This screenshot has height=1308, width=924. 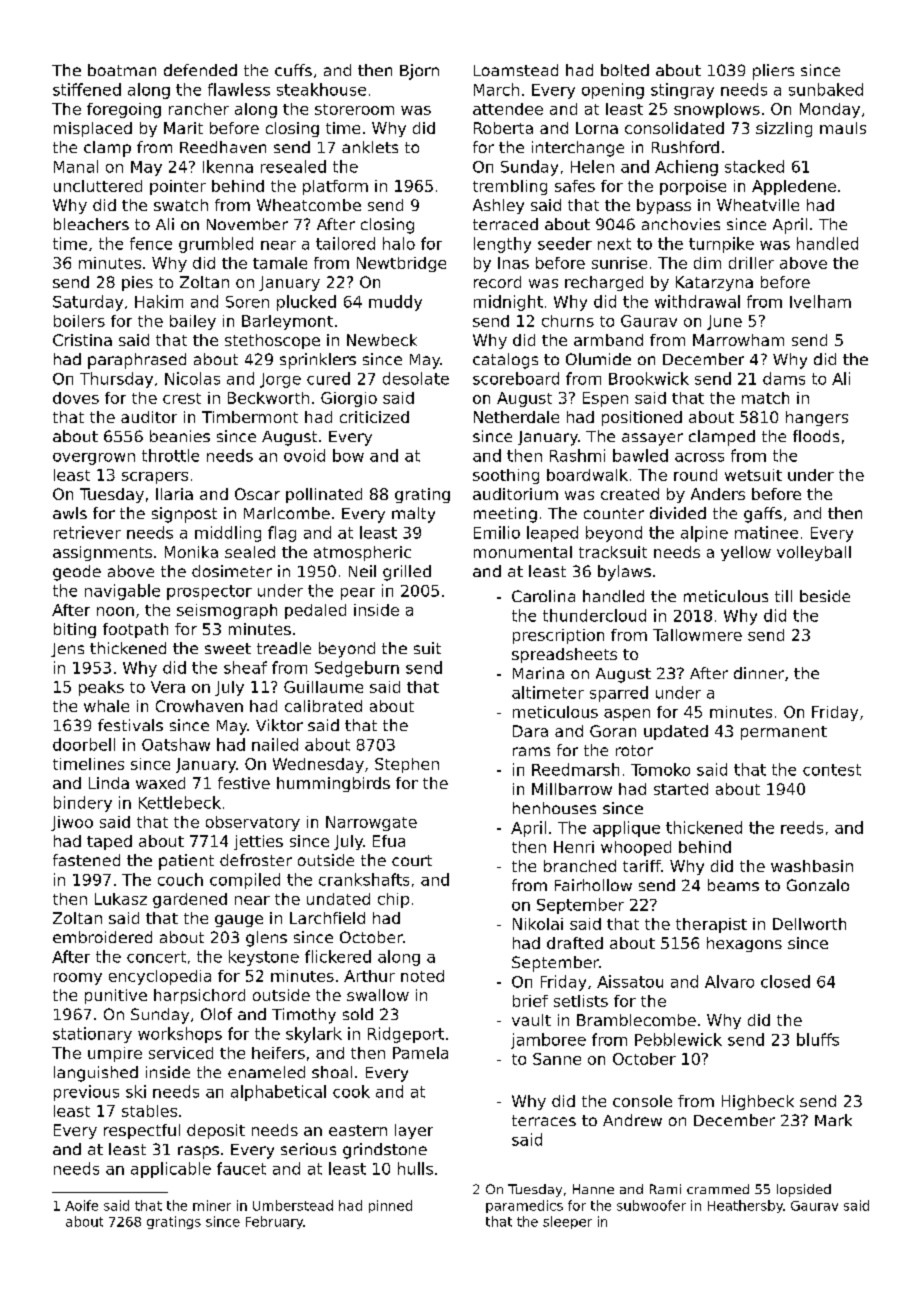 I want to click on glens, so click(x=266, y=939).
